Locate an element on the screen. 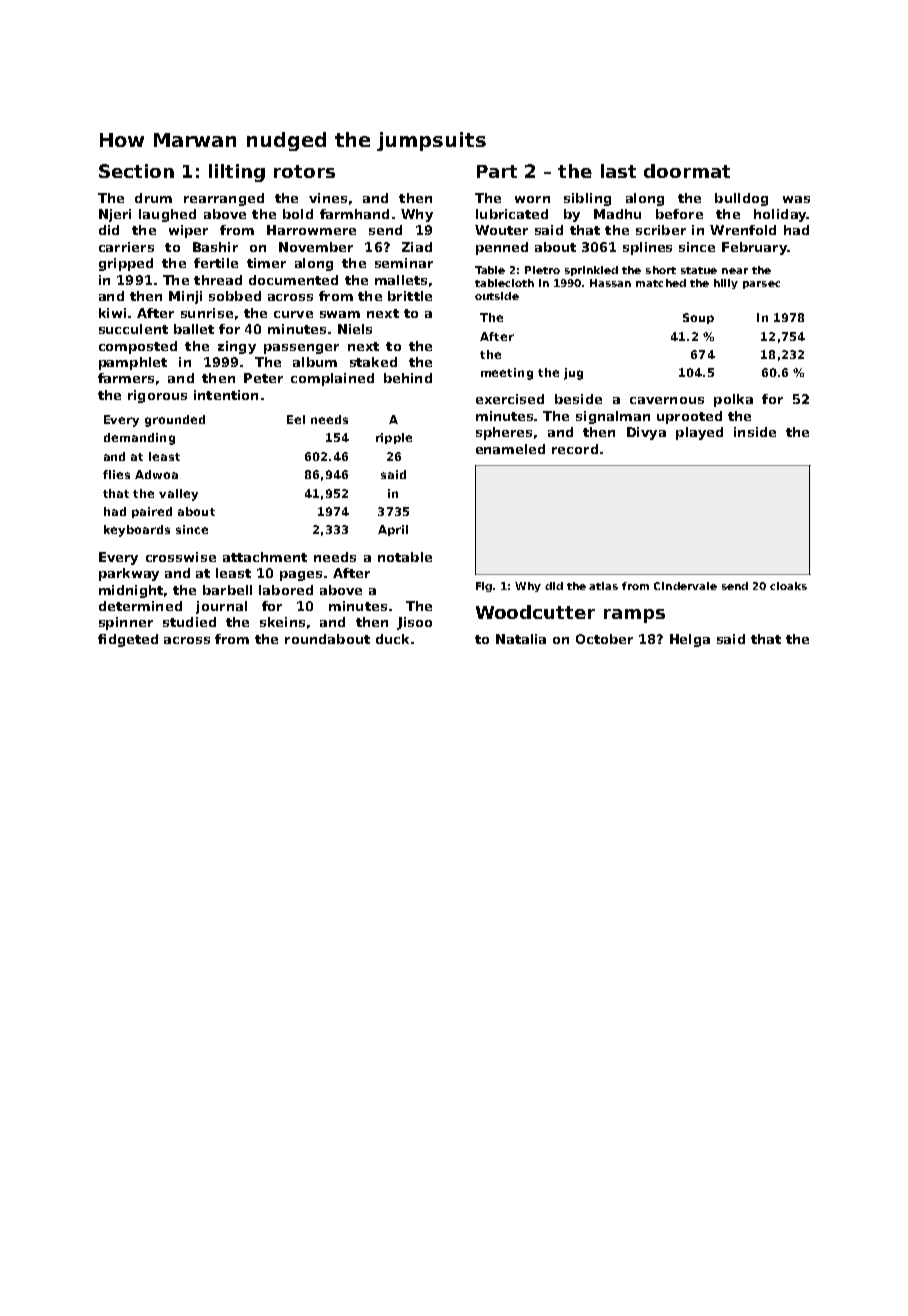 This screenshot has height=1316, width=908. April is located at coordinates (393, 530).
